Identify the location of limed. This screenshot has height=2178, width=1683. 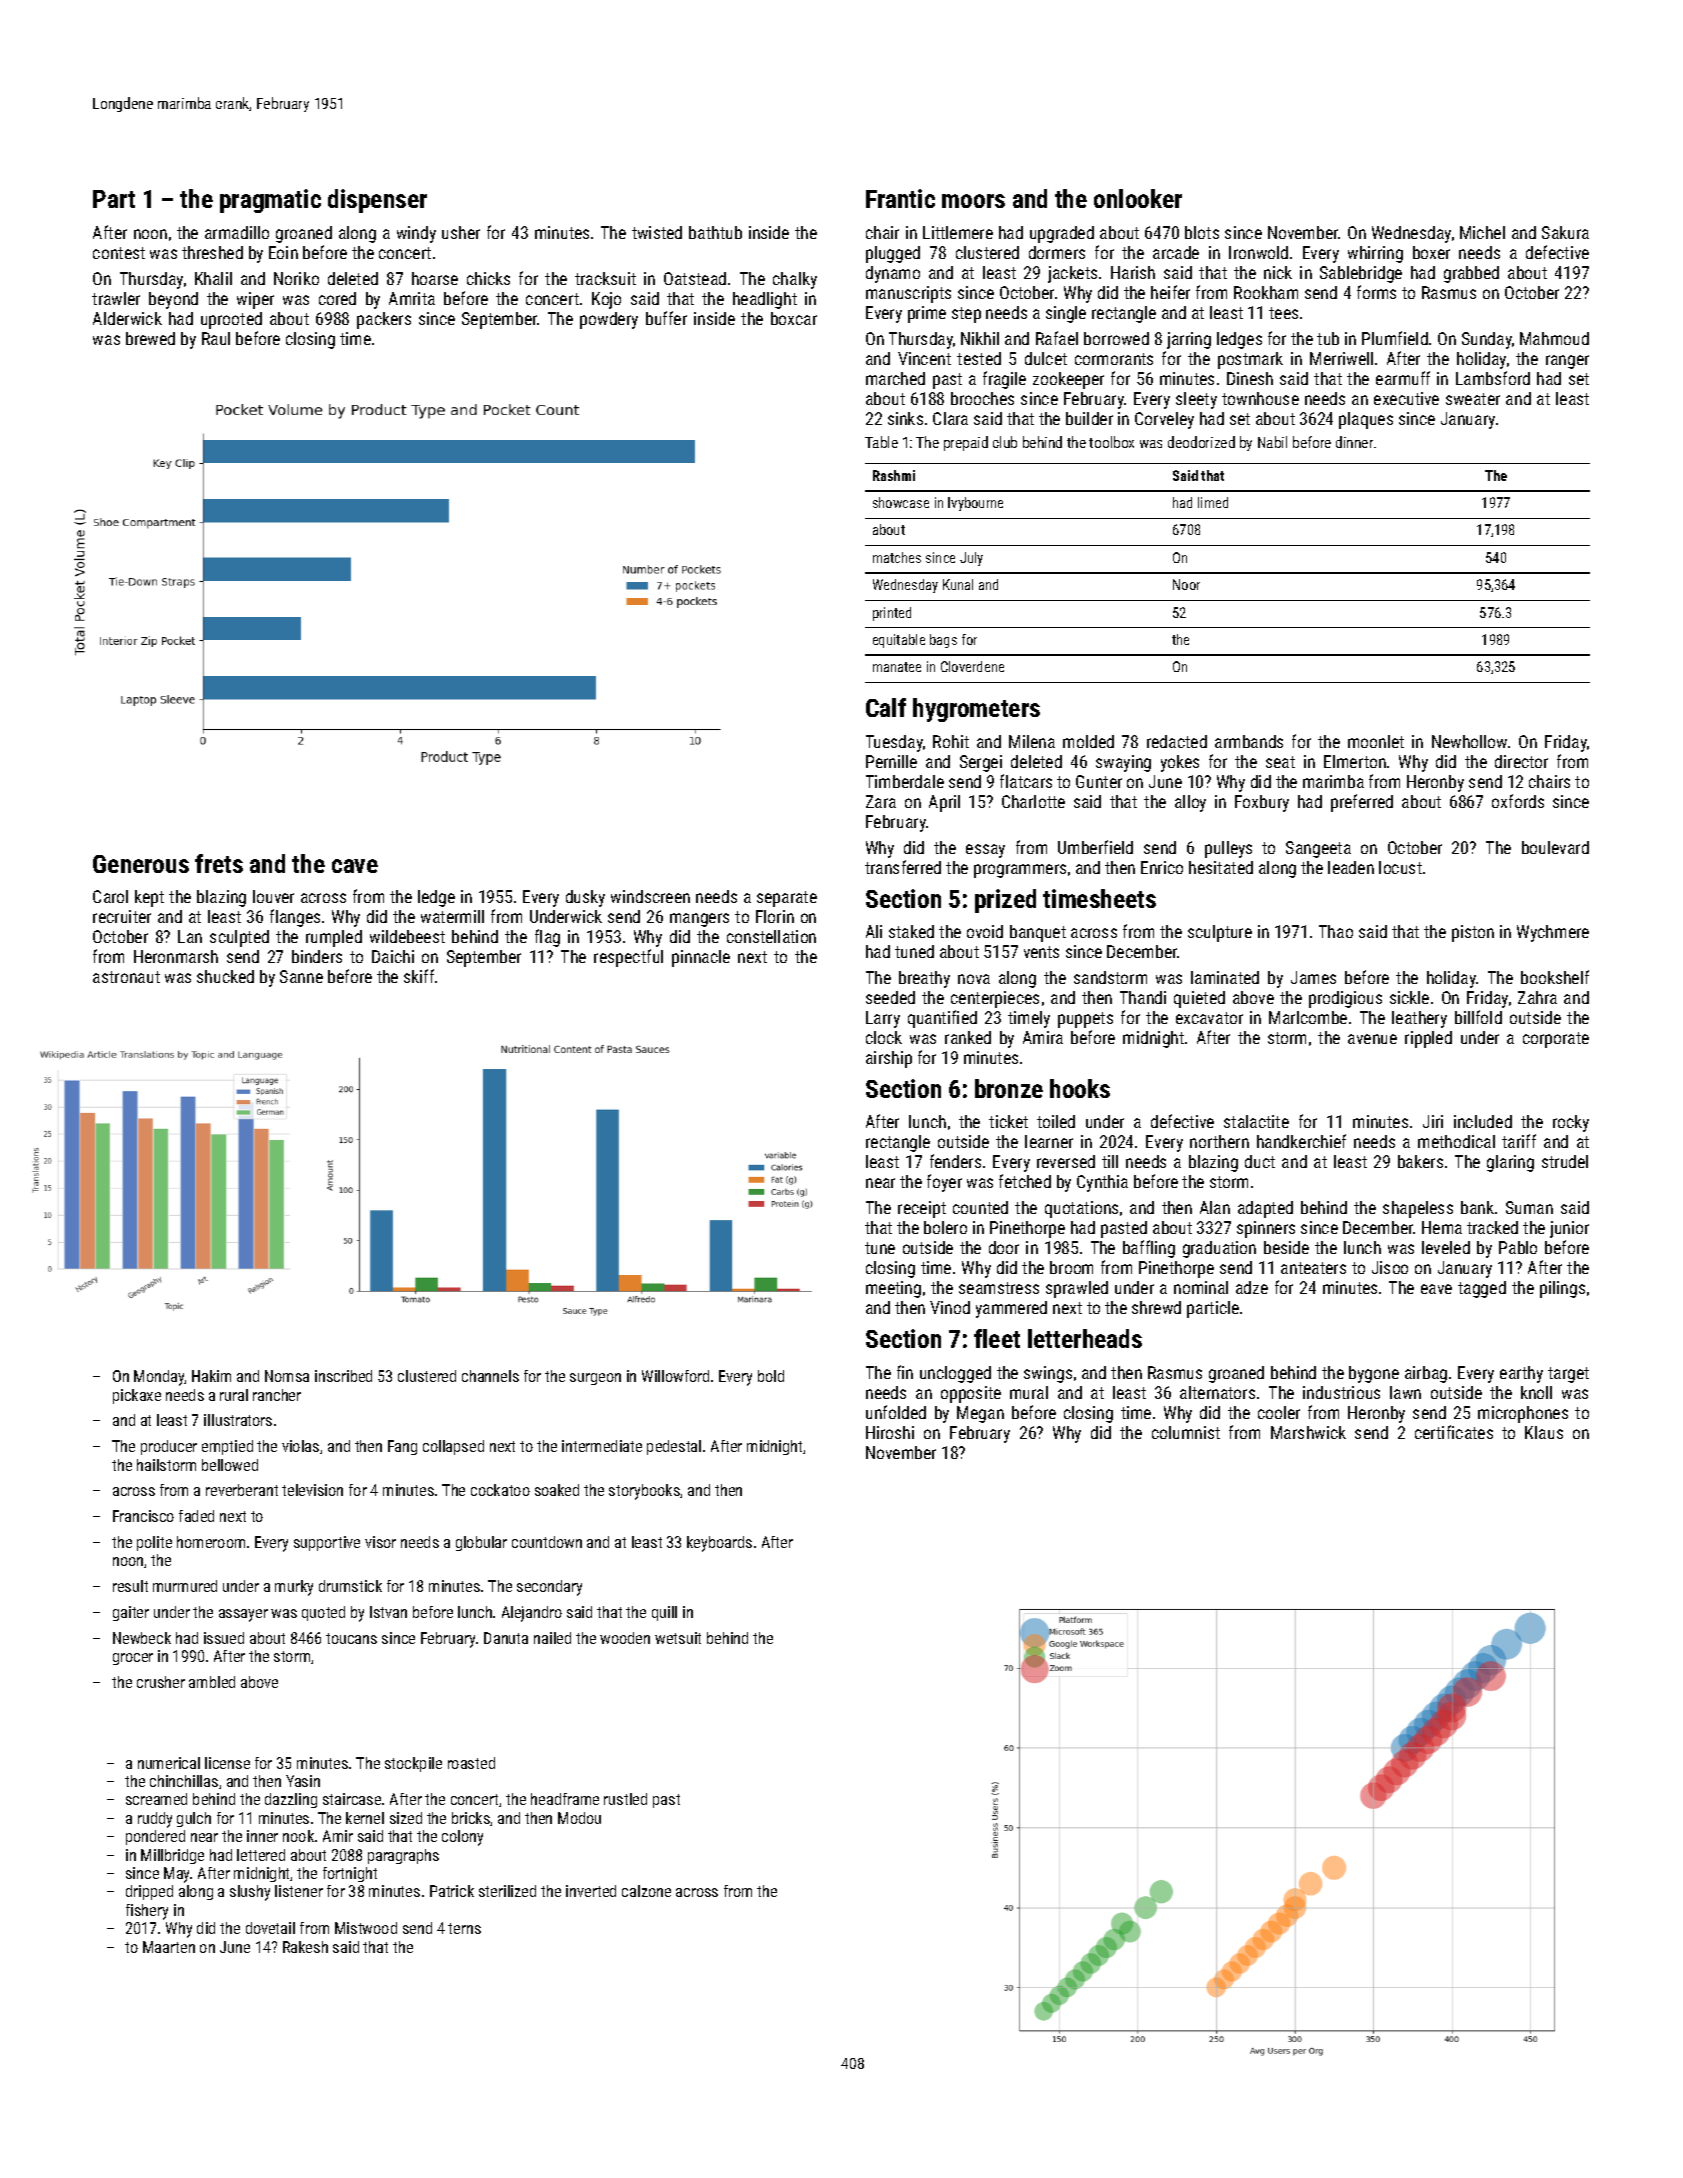
(1213, 502).
